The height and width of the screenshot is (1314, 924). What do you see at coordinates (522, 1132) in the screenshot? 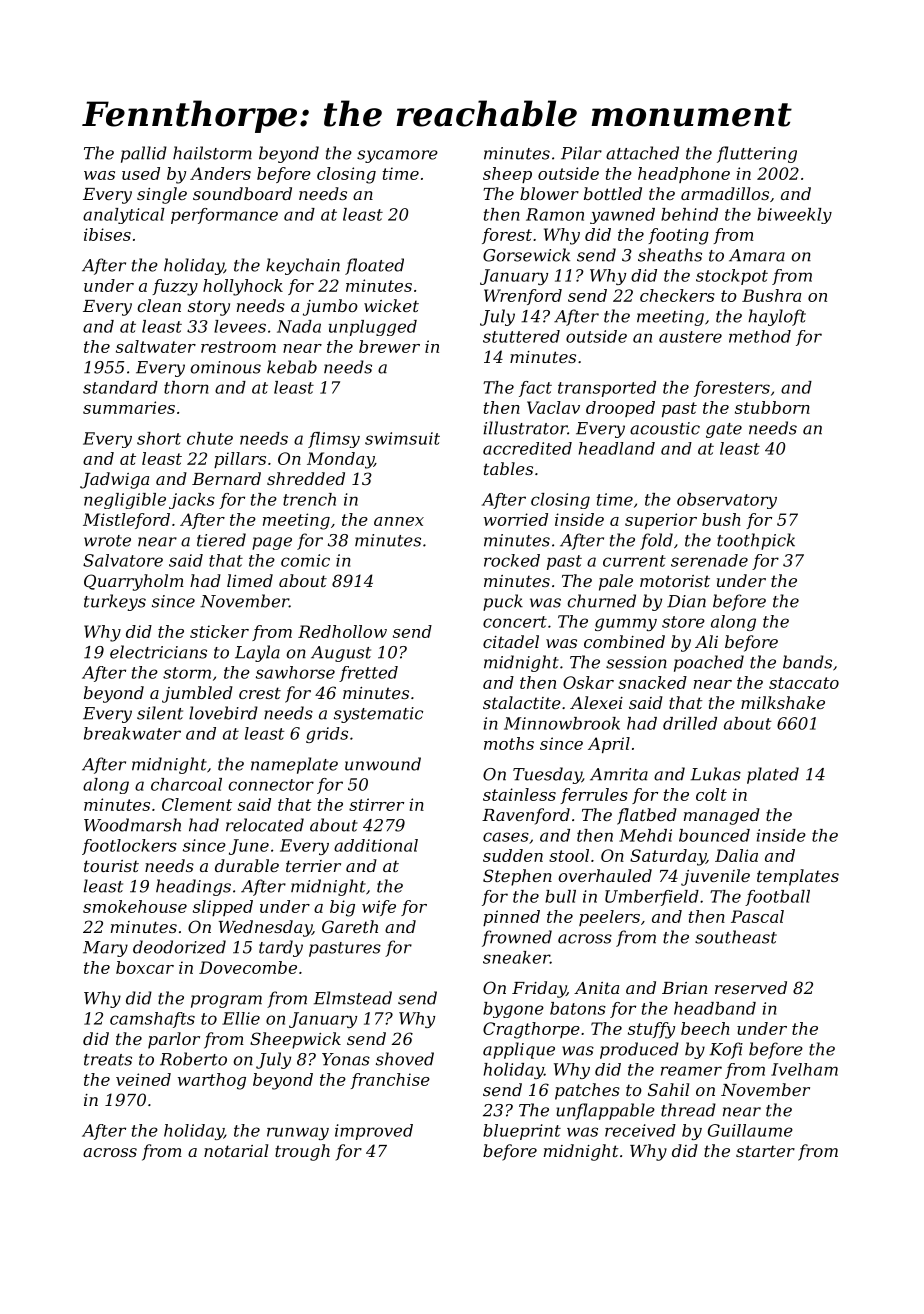
I see `blueprint` at bounding box center [522, 1132].
